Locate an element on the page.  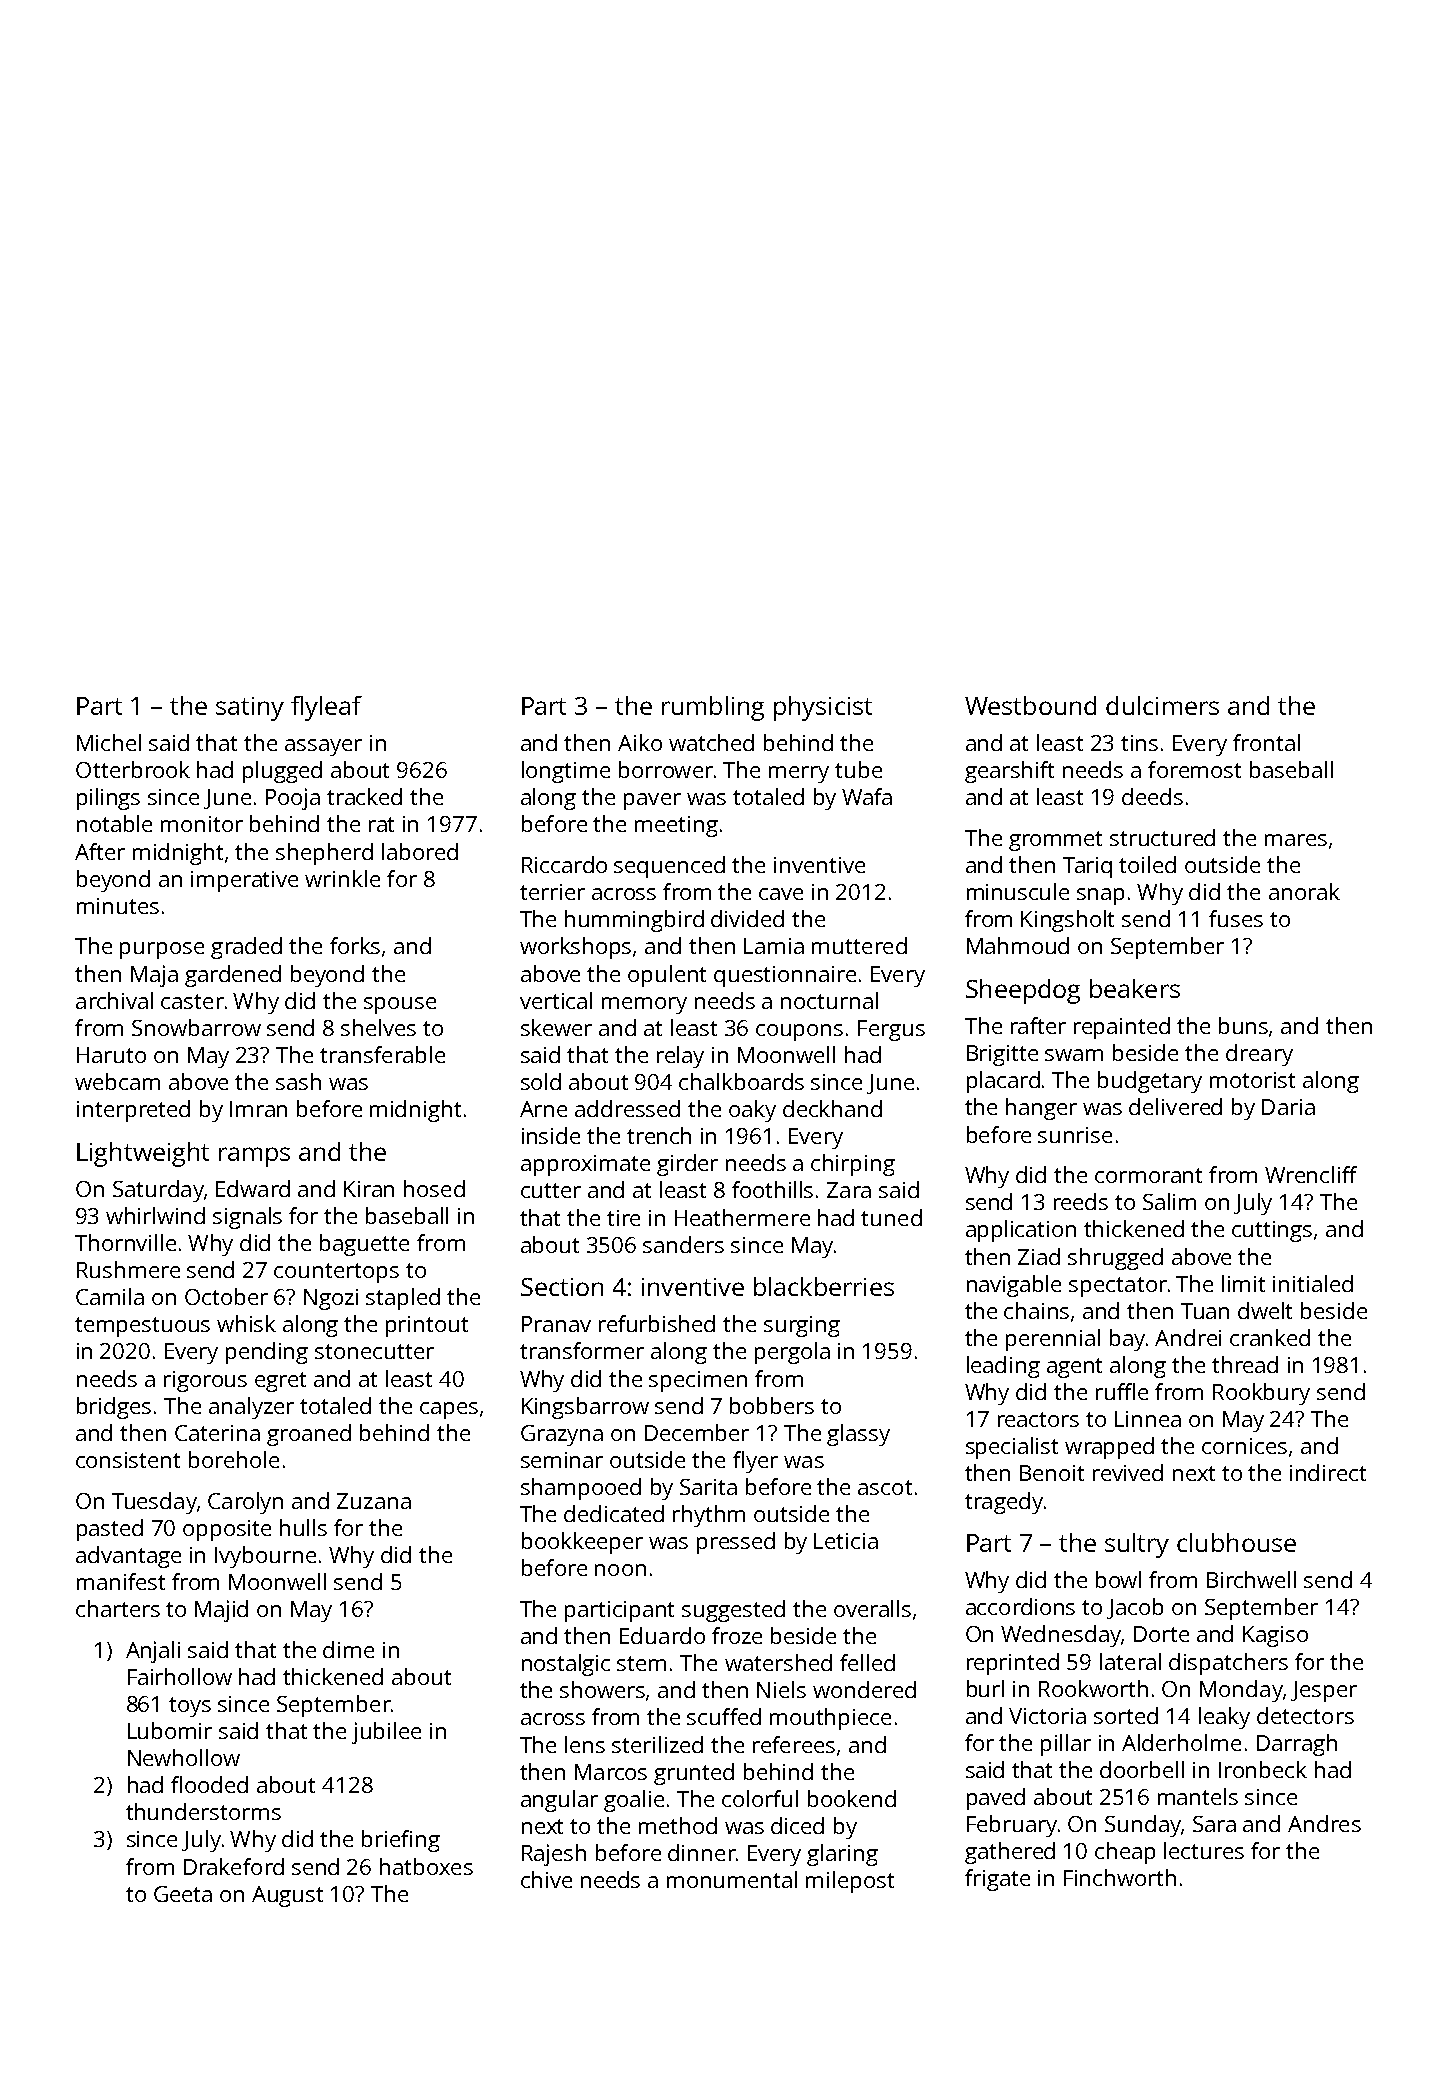
structured is located at coordinates (1162, 837).
